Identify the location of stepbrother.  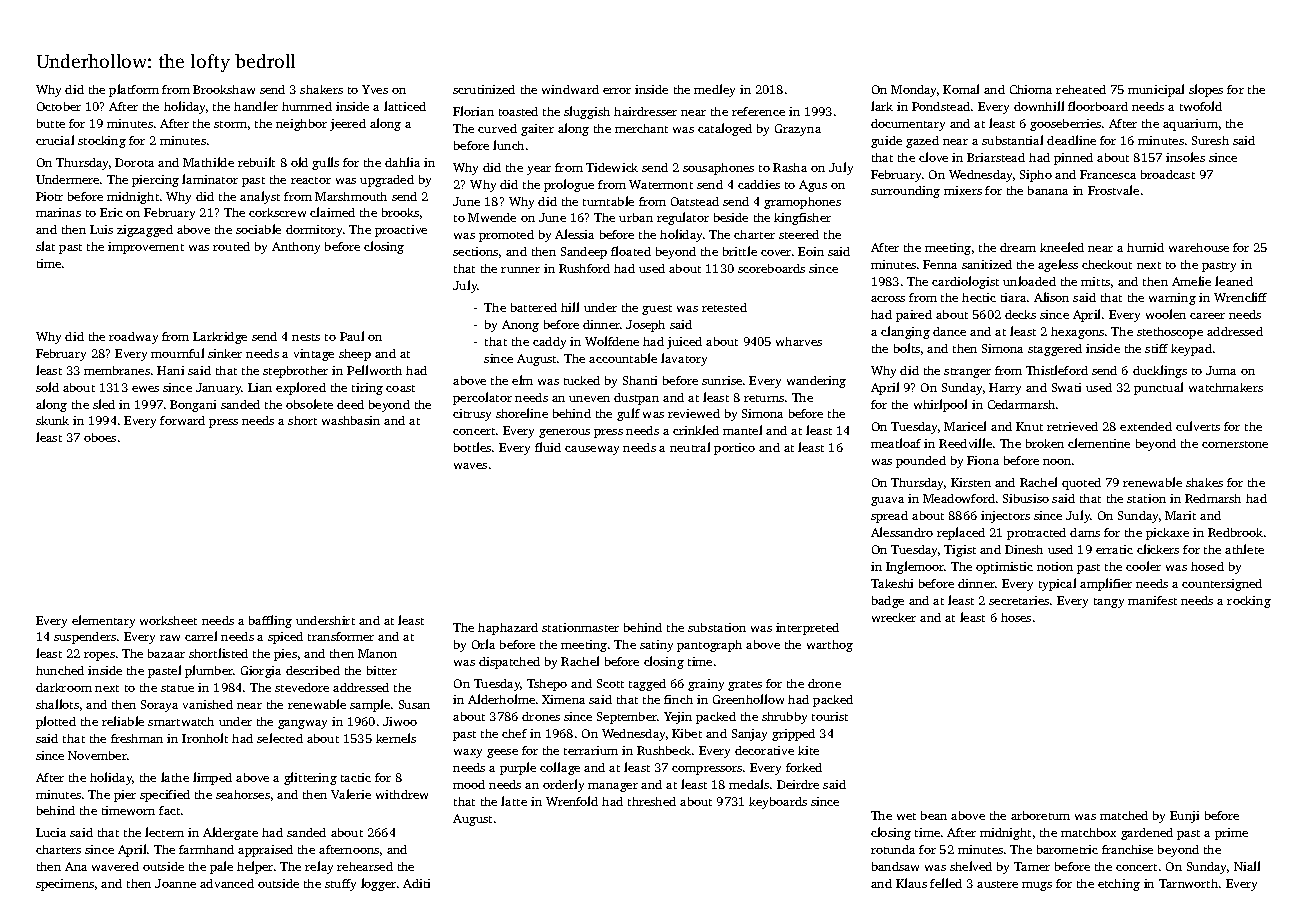
(295, 372).
